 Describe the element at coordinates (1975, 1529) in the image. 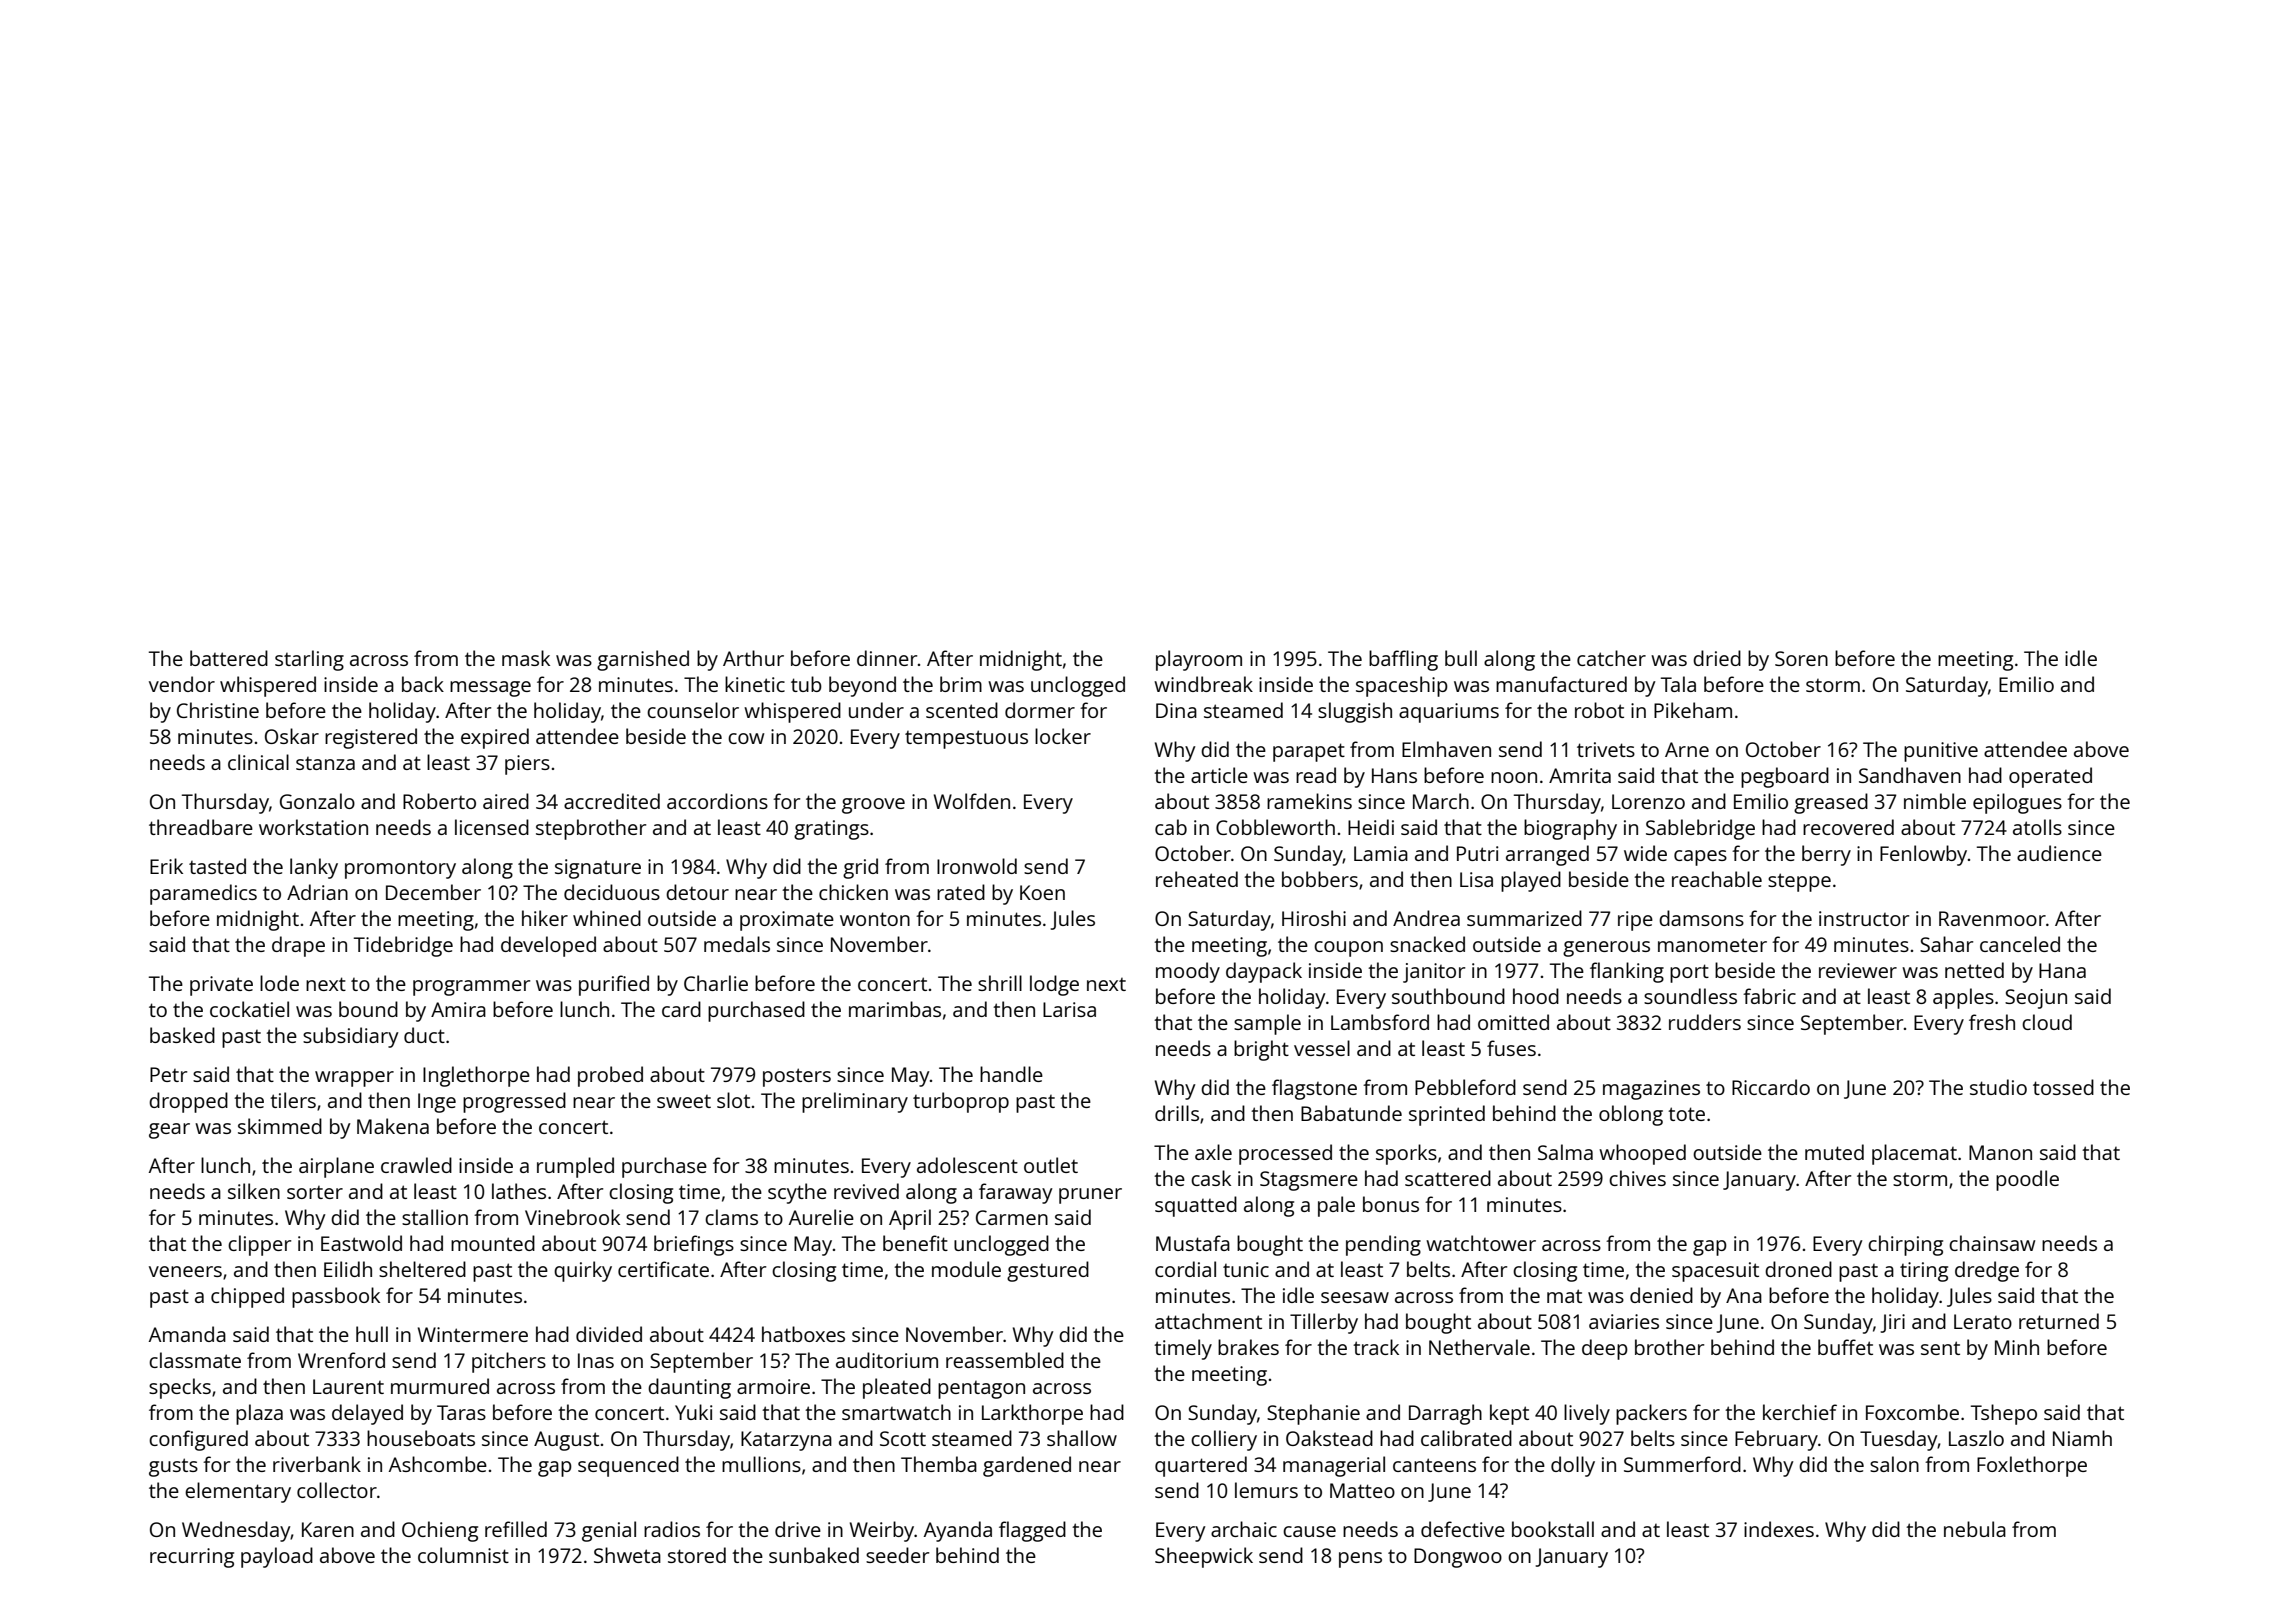

I see `nebula` at that location.
